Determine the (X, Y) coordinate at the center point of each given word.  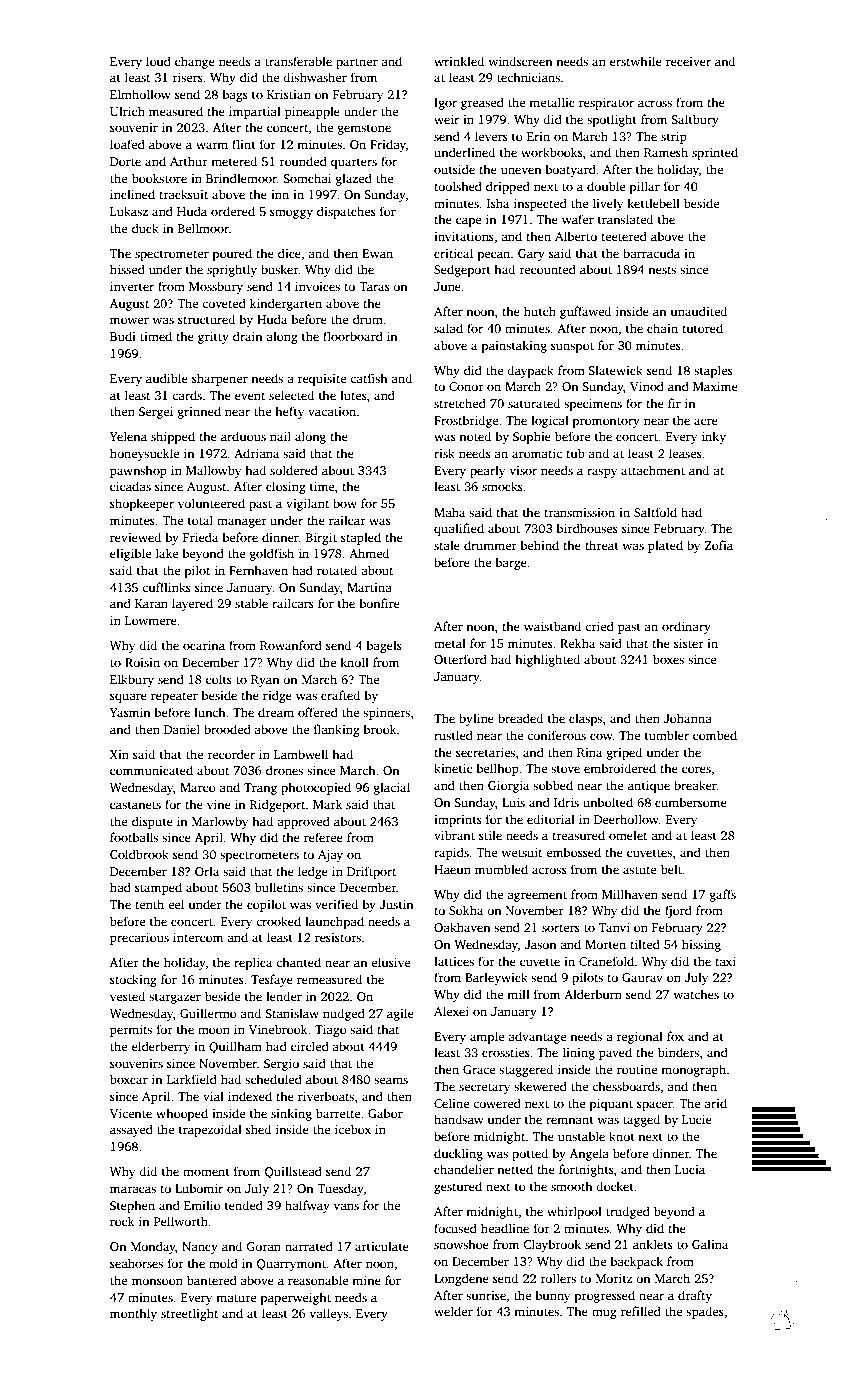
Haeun (452, 869)
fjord (678, 911)
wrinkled (459, 61)
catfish (369, 378)
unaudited (698, 311)
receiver (688, 61)
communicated (151, 770)
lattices (454, 961)
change (195, 62)
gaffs (723, 895)
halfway (307, 1206)
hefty (289, 412)
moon (214, 1030)
